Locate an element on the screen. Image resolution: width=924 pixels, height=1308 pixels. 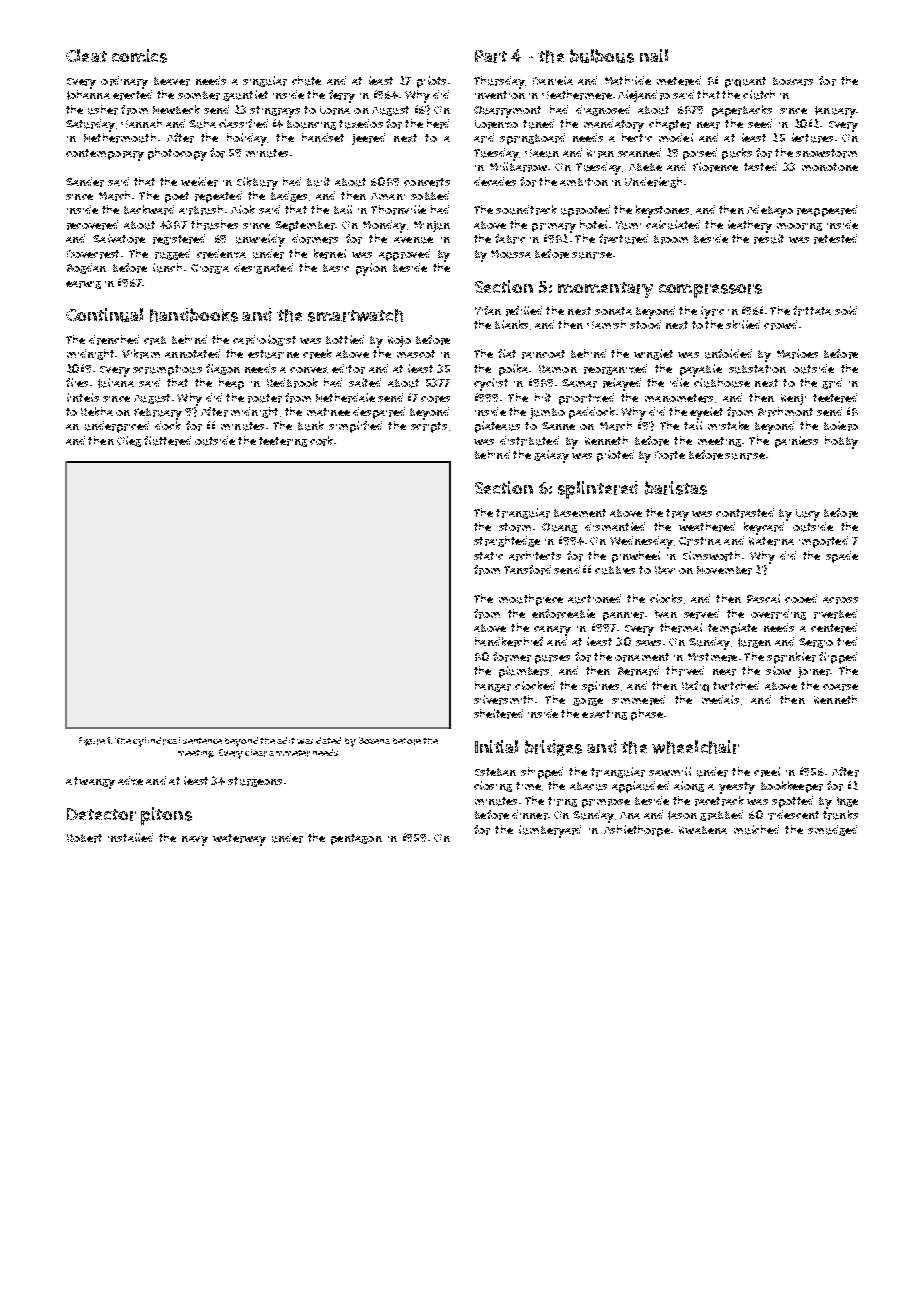
wheelchair is located at coordinates (695, 747).
